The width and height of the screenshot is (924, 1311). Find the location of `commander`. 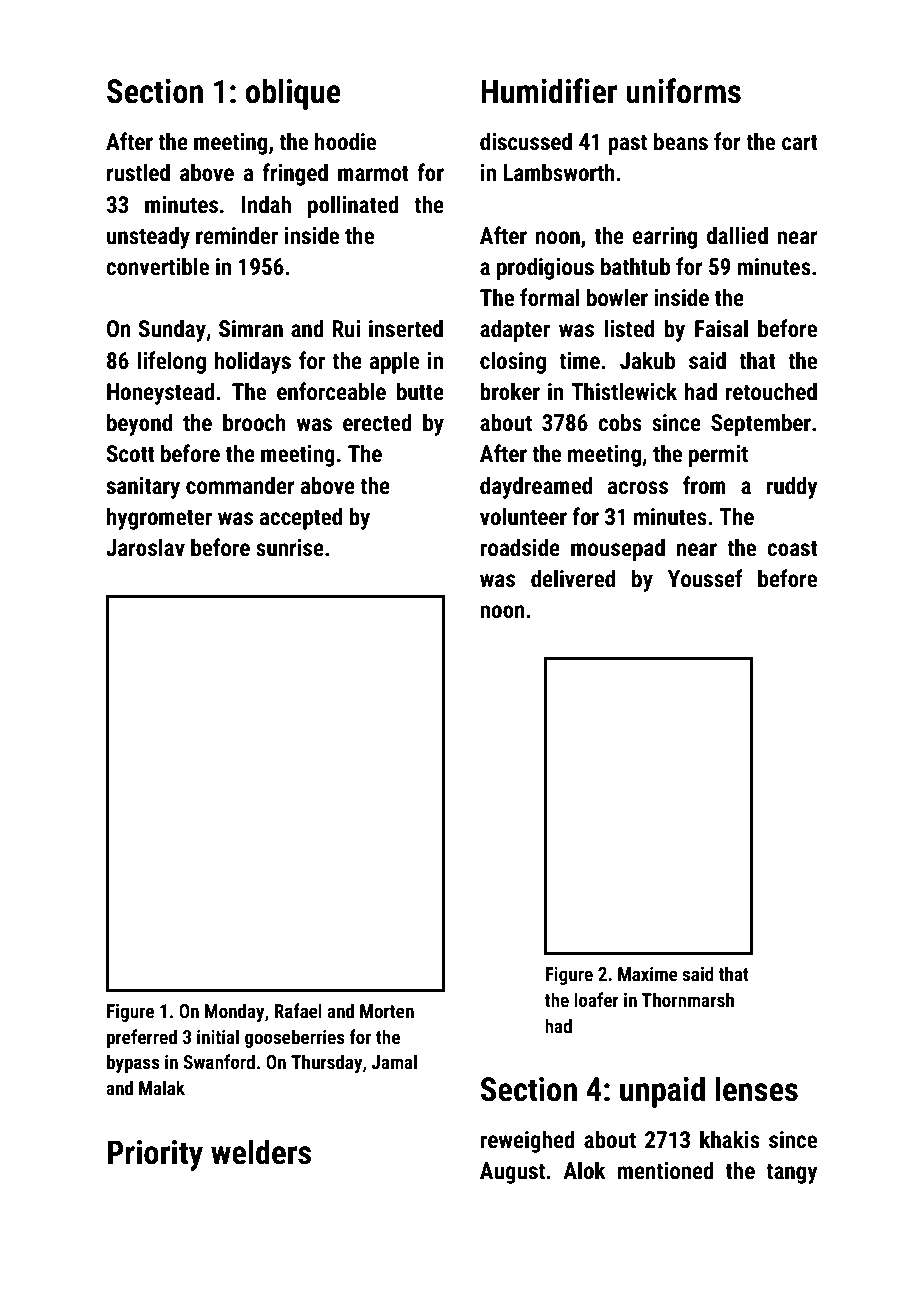

commander is located at coordinates (240, 485).
